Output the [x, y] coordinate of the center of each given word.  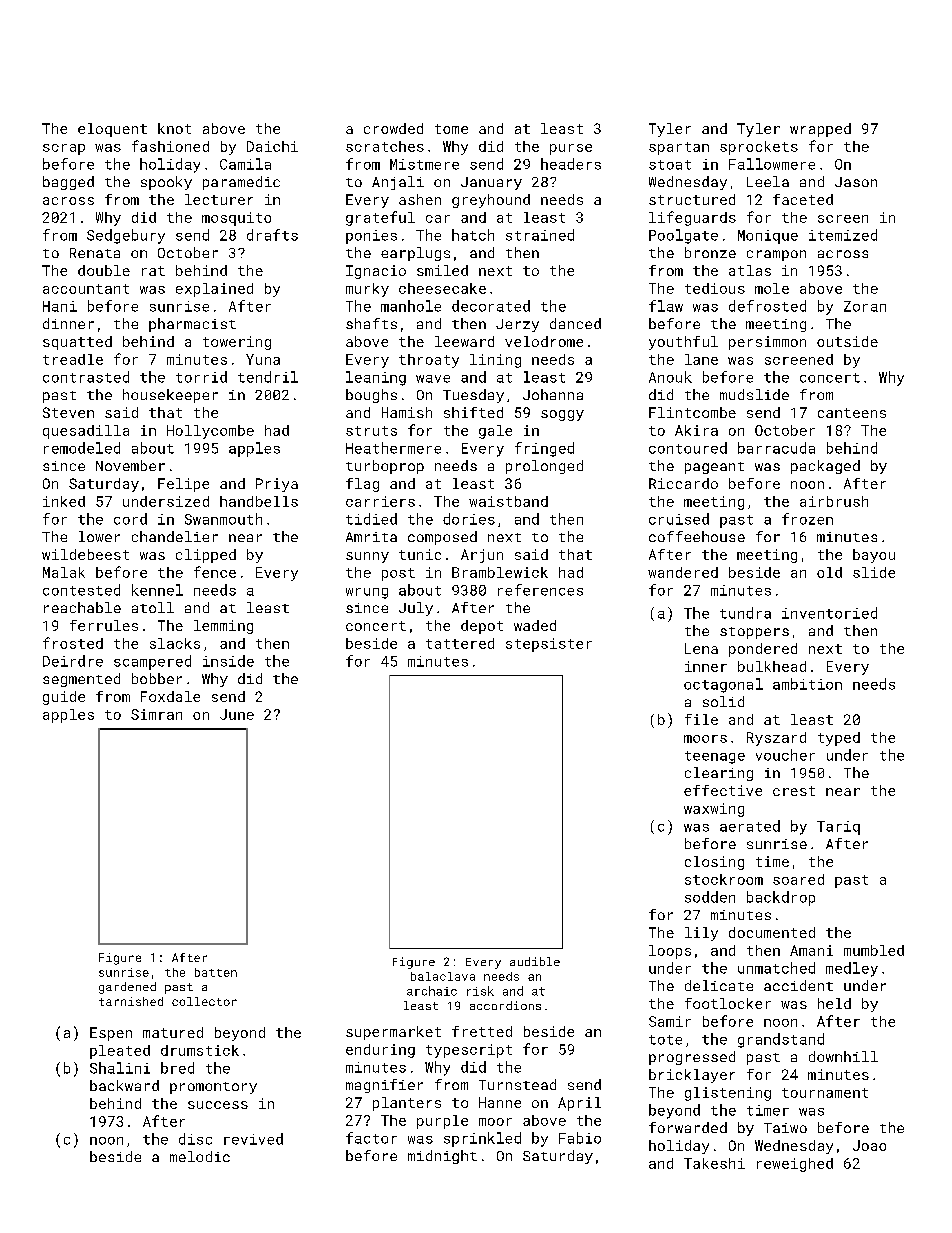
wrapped [820, 130]
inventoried [829, 613]
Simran [156, 714]
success [218, 1105]
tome [451, 129]
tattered [460, 643]
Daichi [272, 146]
